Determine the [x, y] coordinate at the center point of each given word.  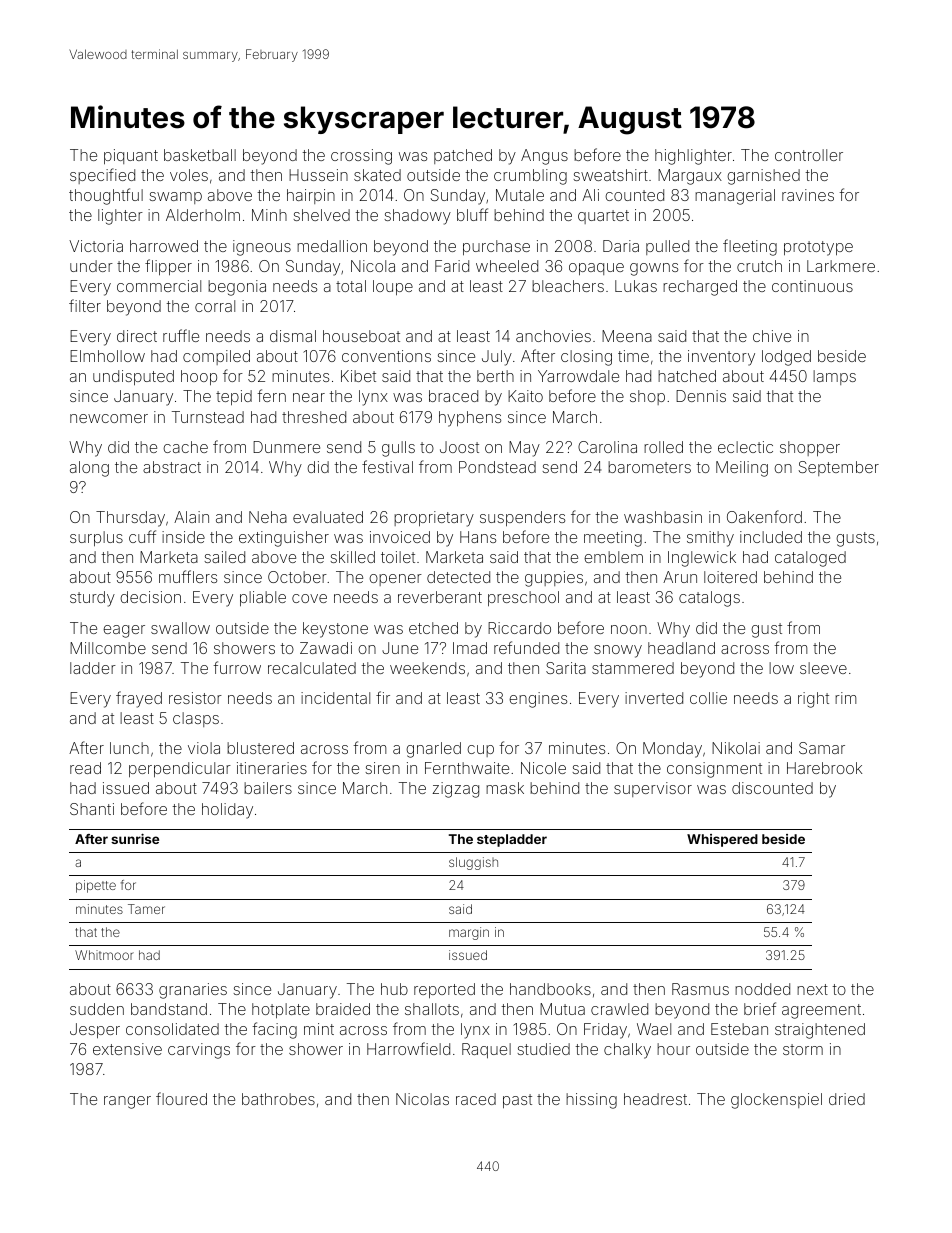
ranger [127, 1102]
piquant [131, 156]
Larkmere [841, 266]
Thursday [130, 519]
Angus [544, 157]
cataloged [810, 559]
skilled [352, 557]
